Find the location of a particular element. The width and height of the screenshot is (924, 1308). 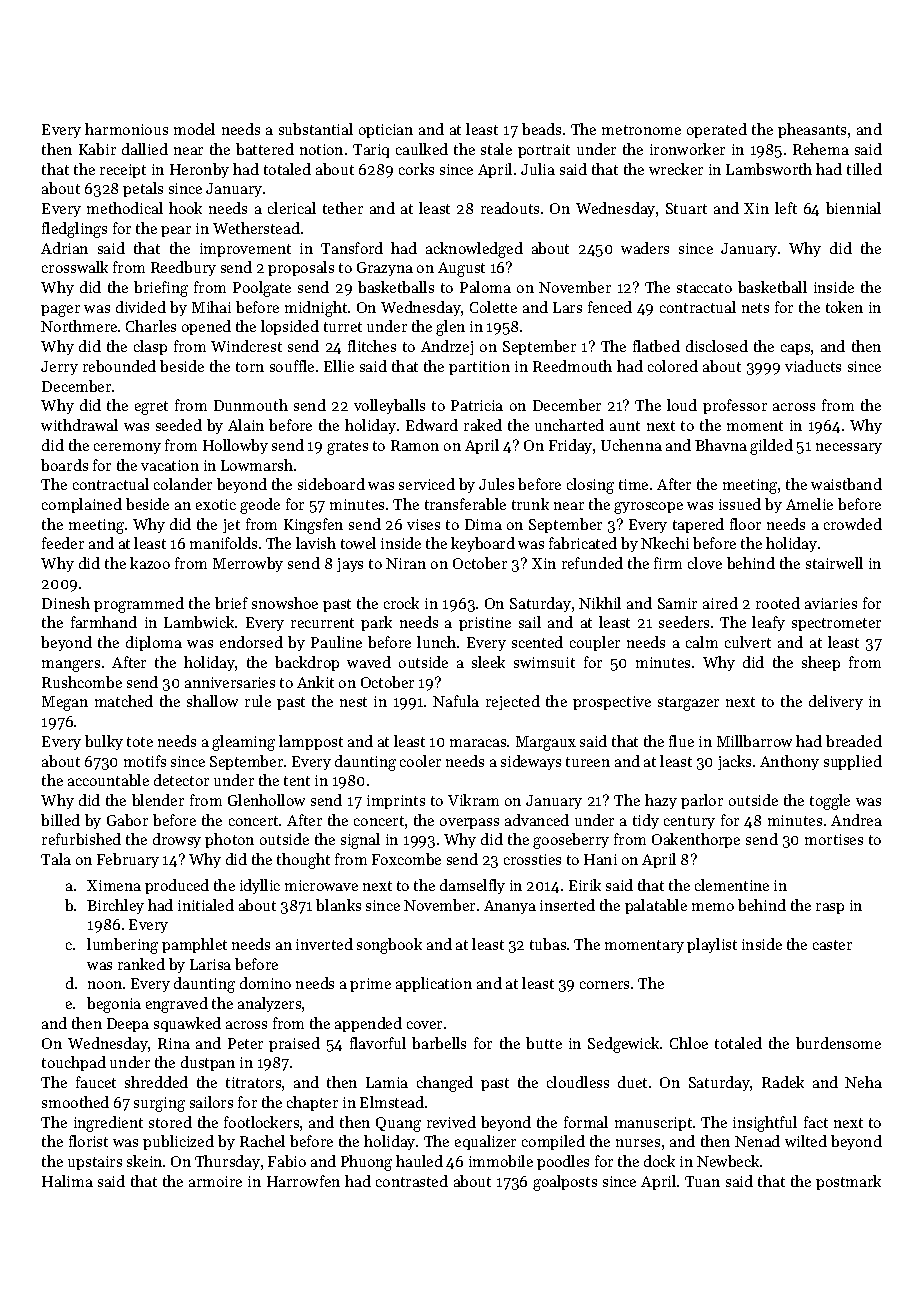

Kabir is located at coordinates (97, 149).
